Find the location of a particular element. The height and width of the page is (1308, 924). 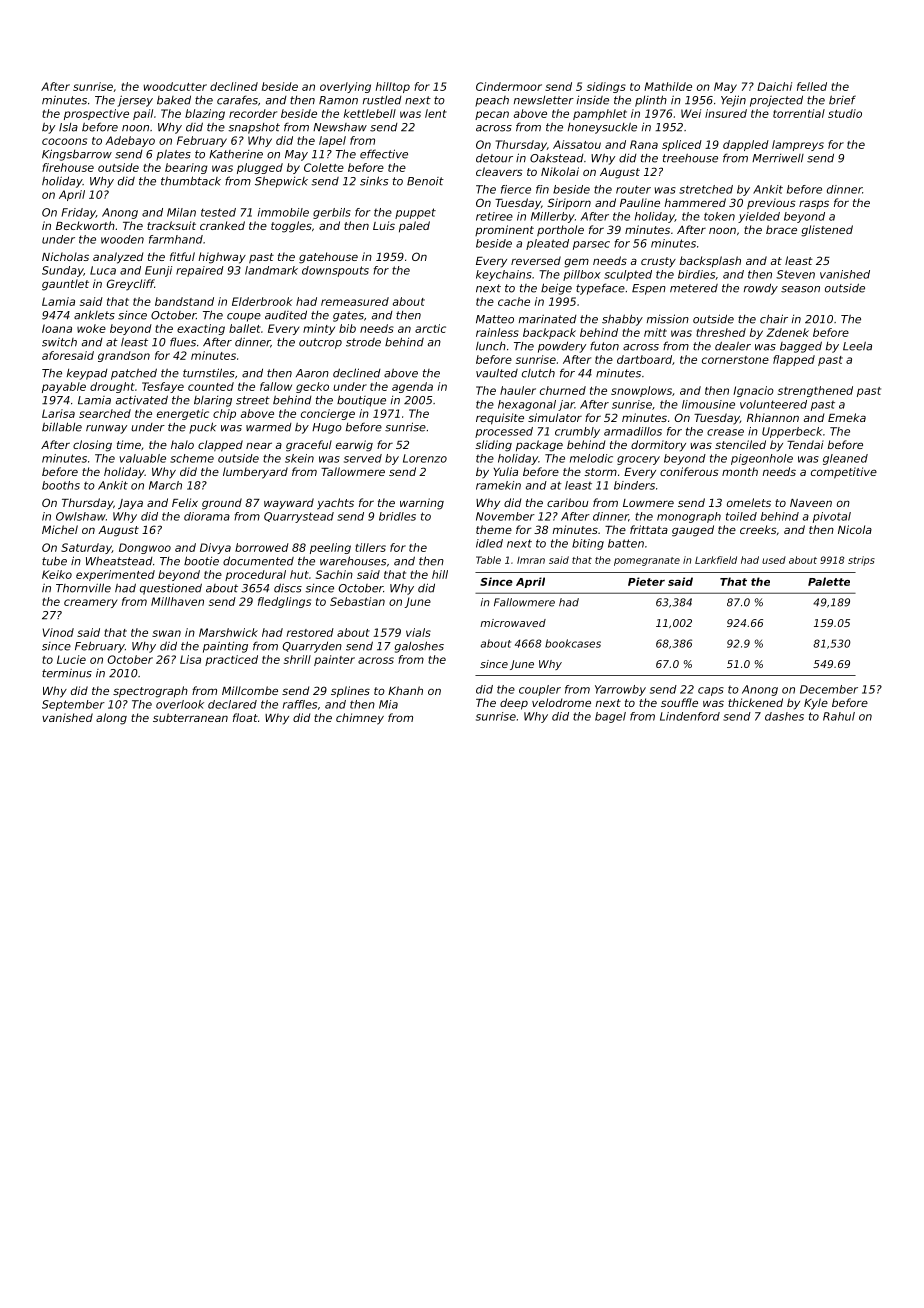

Eunji is located at coordinates (158, 271).
